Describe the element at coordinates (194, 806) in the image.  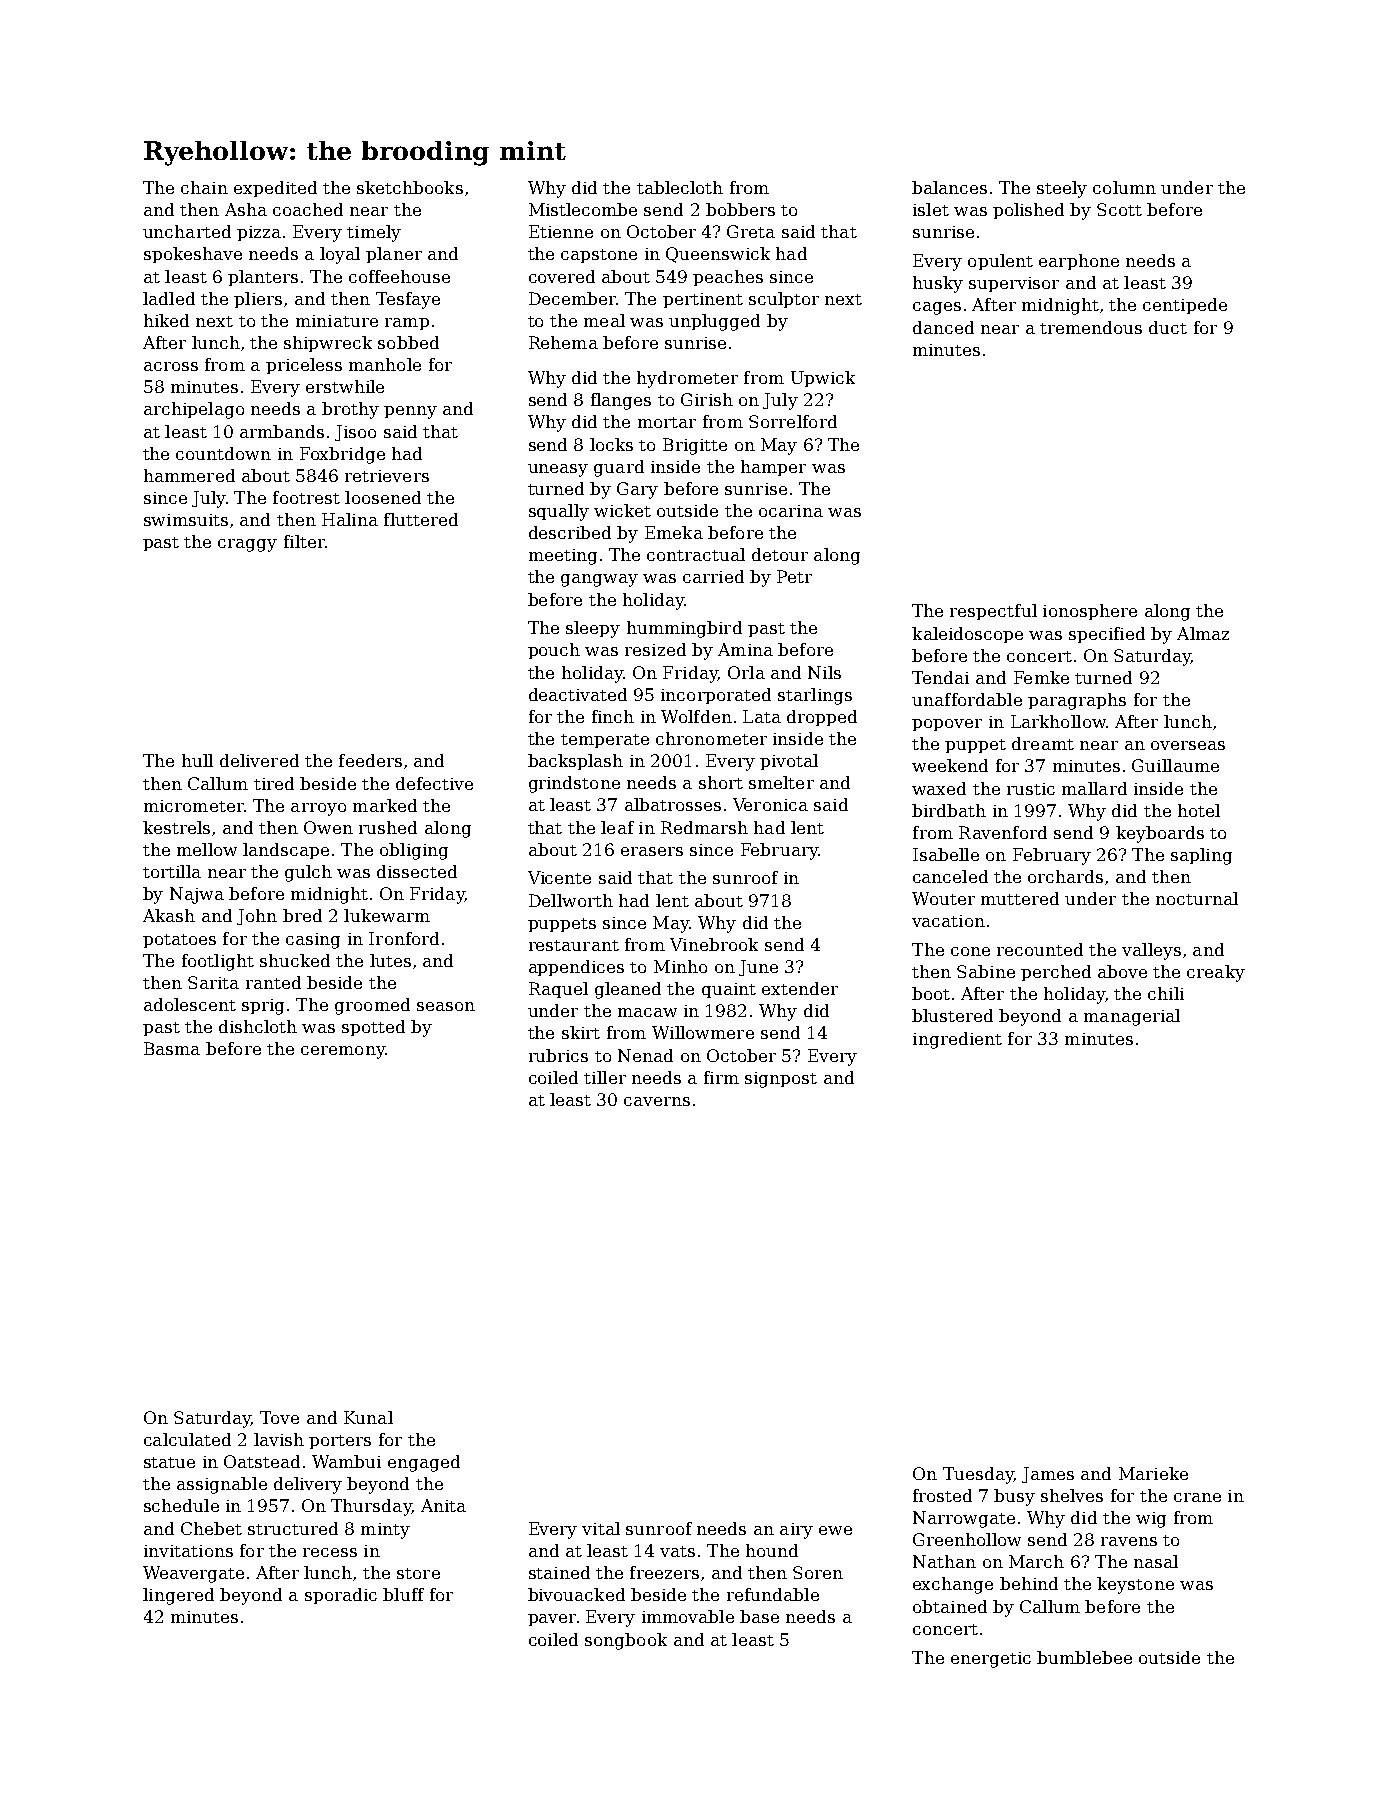
I see `micrometer` at that location.
